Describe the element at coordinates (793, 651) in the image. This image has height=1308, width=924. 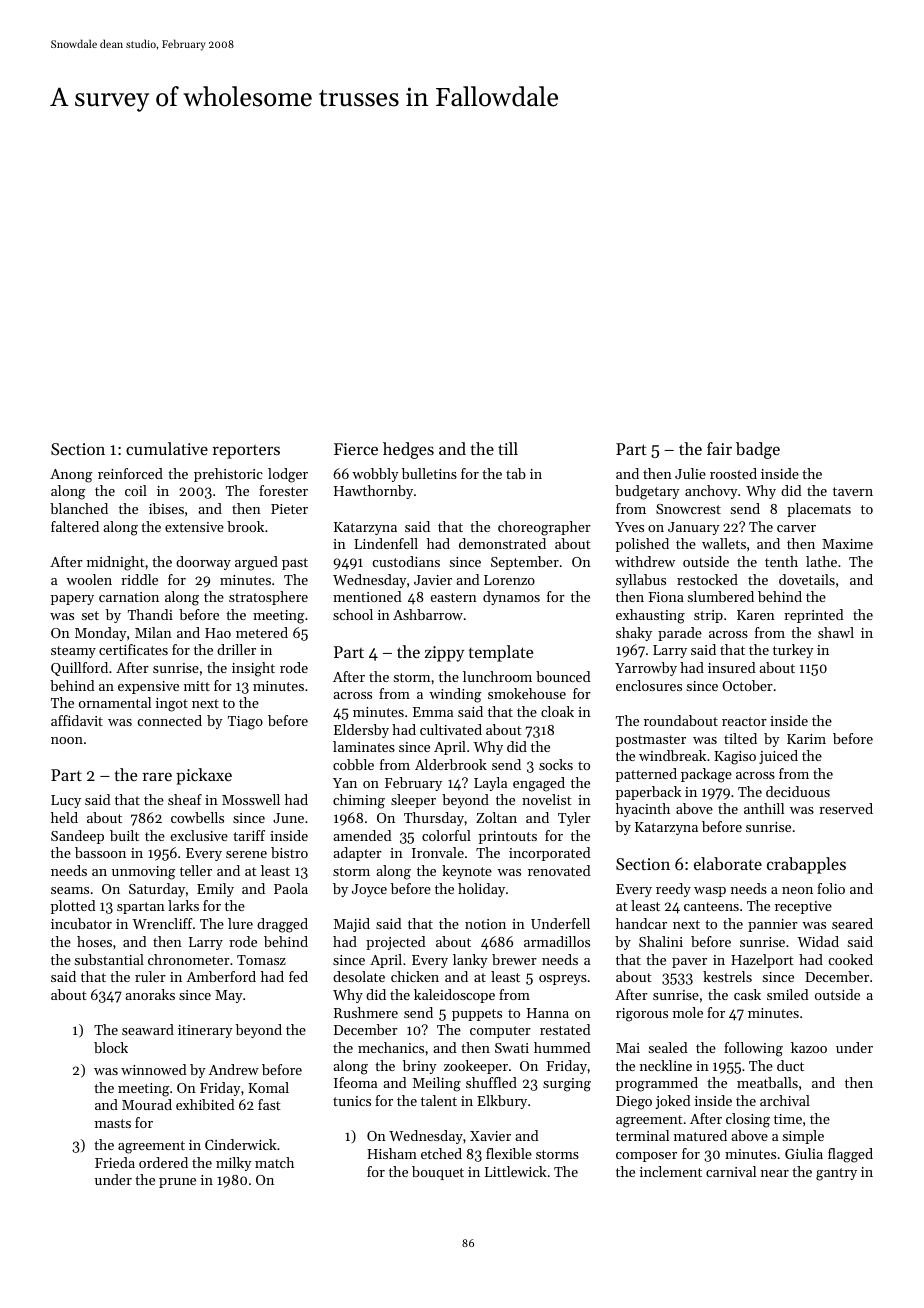
I see `turkey` at that location.
